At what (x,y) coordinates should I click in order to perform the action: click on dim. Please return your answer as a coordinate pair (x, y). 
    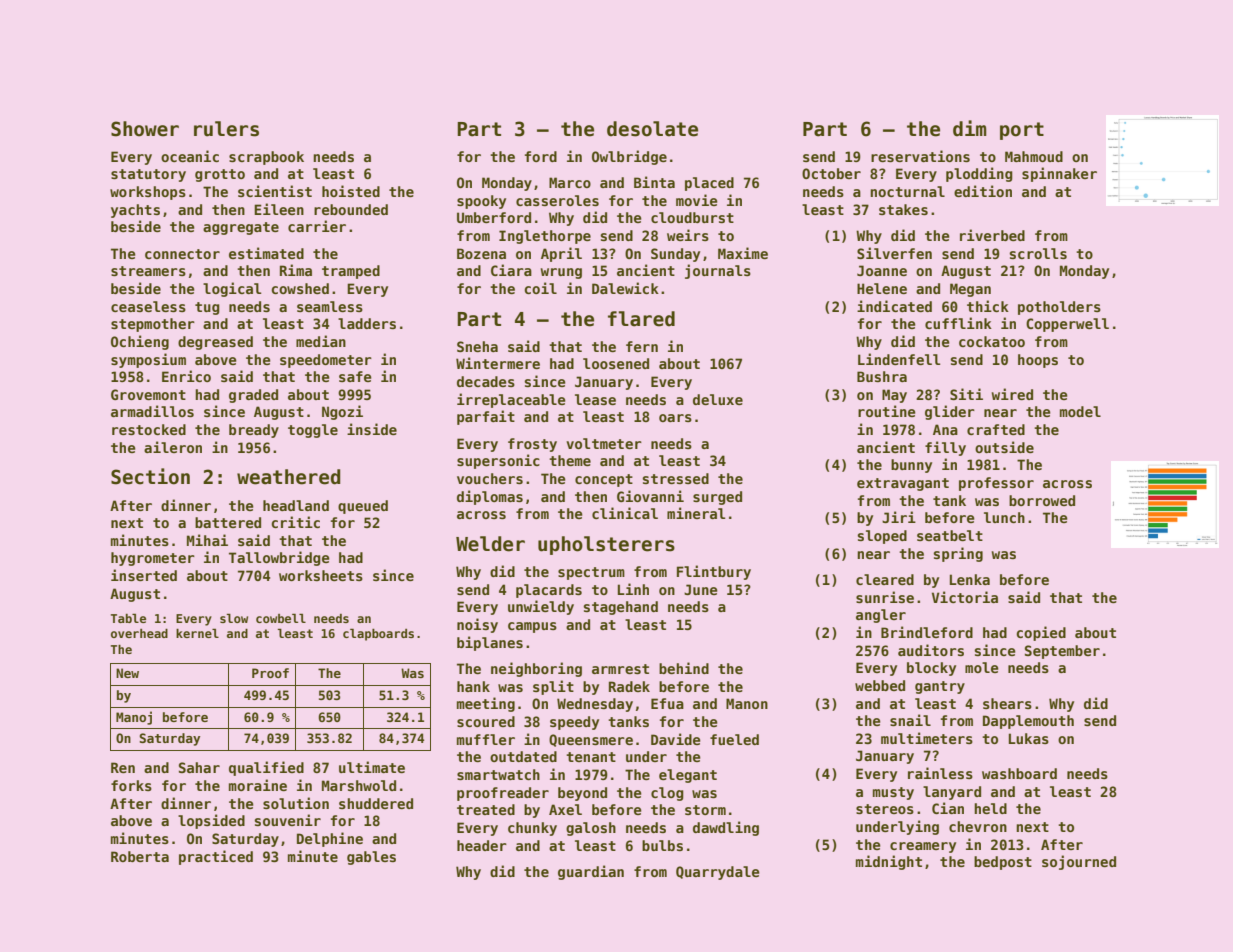
    Looking at the image, I should click on (970, 128).
